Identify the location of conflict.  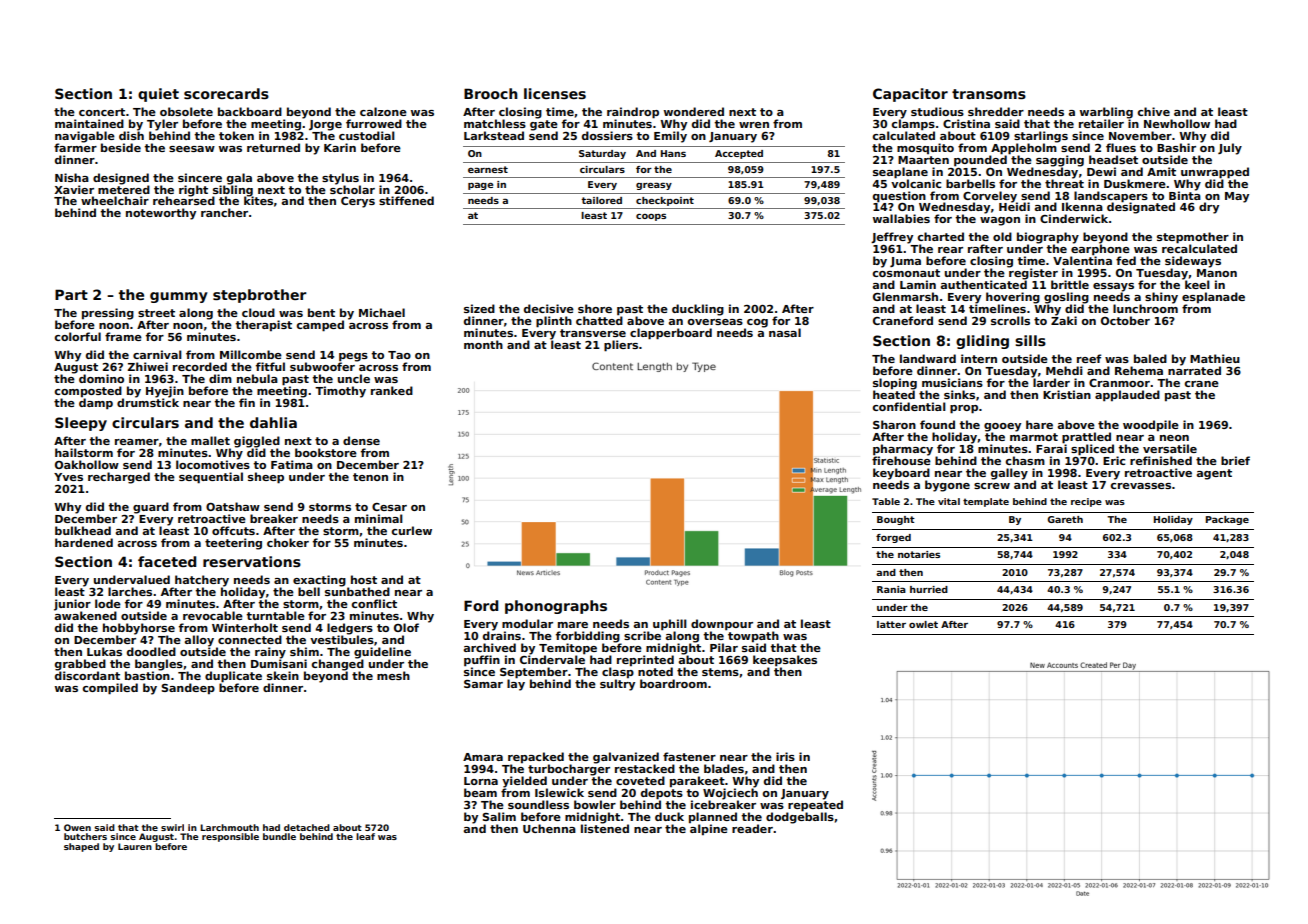
(374, 603).
